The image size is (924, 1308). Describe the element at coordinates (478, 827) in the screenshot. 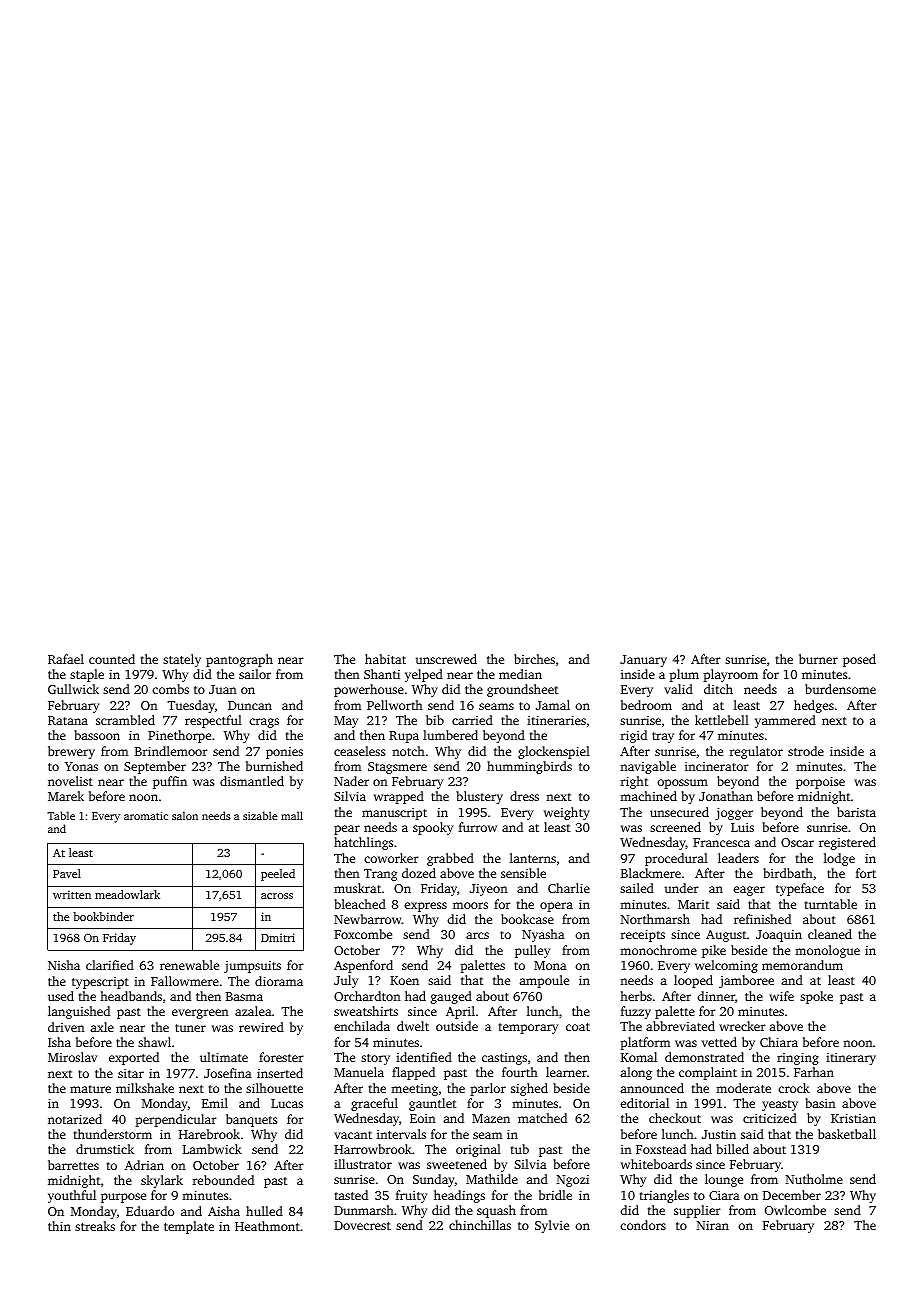

I see `furrow` at that location.
